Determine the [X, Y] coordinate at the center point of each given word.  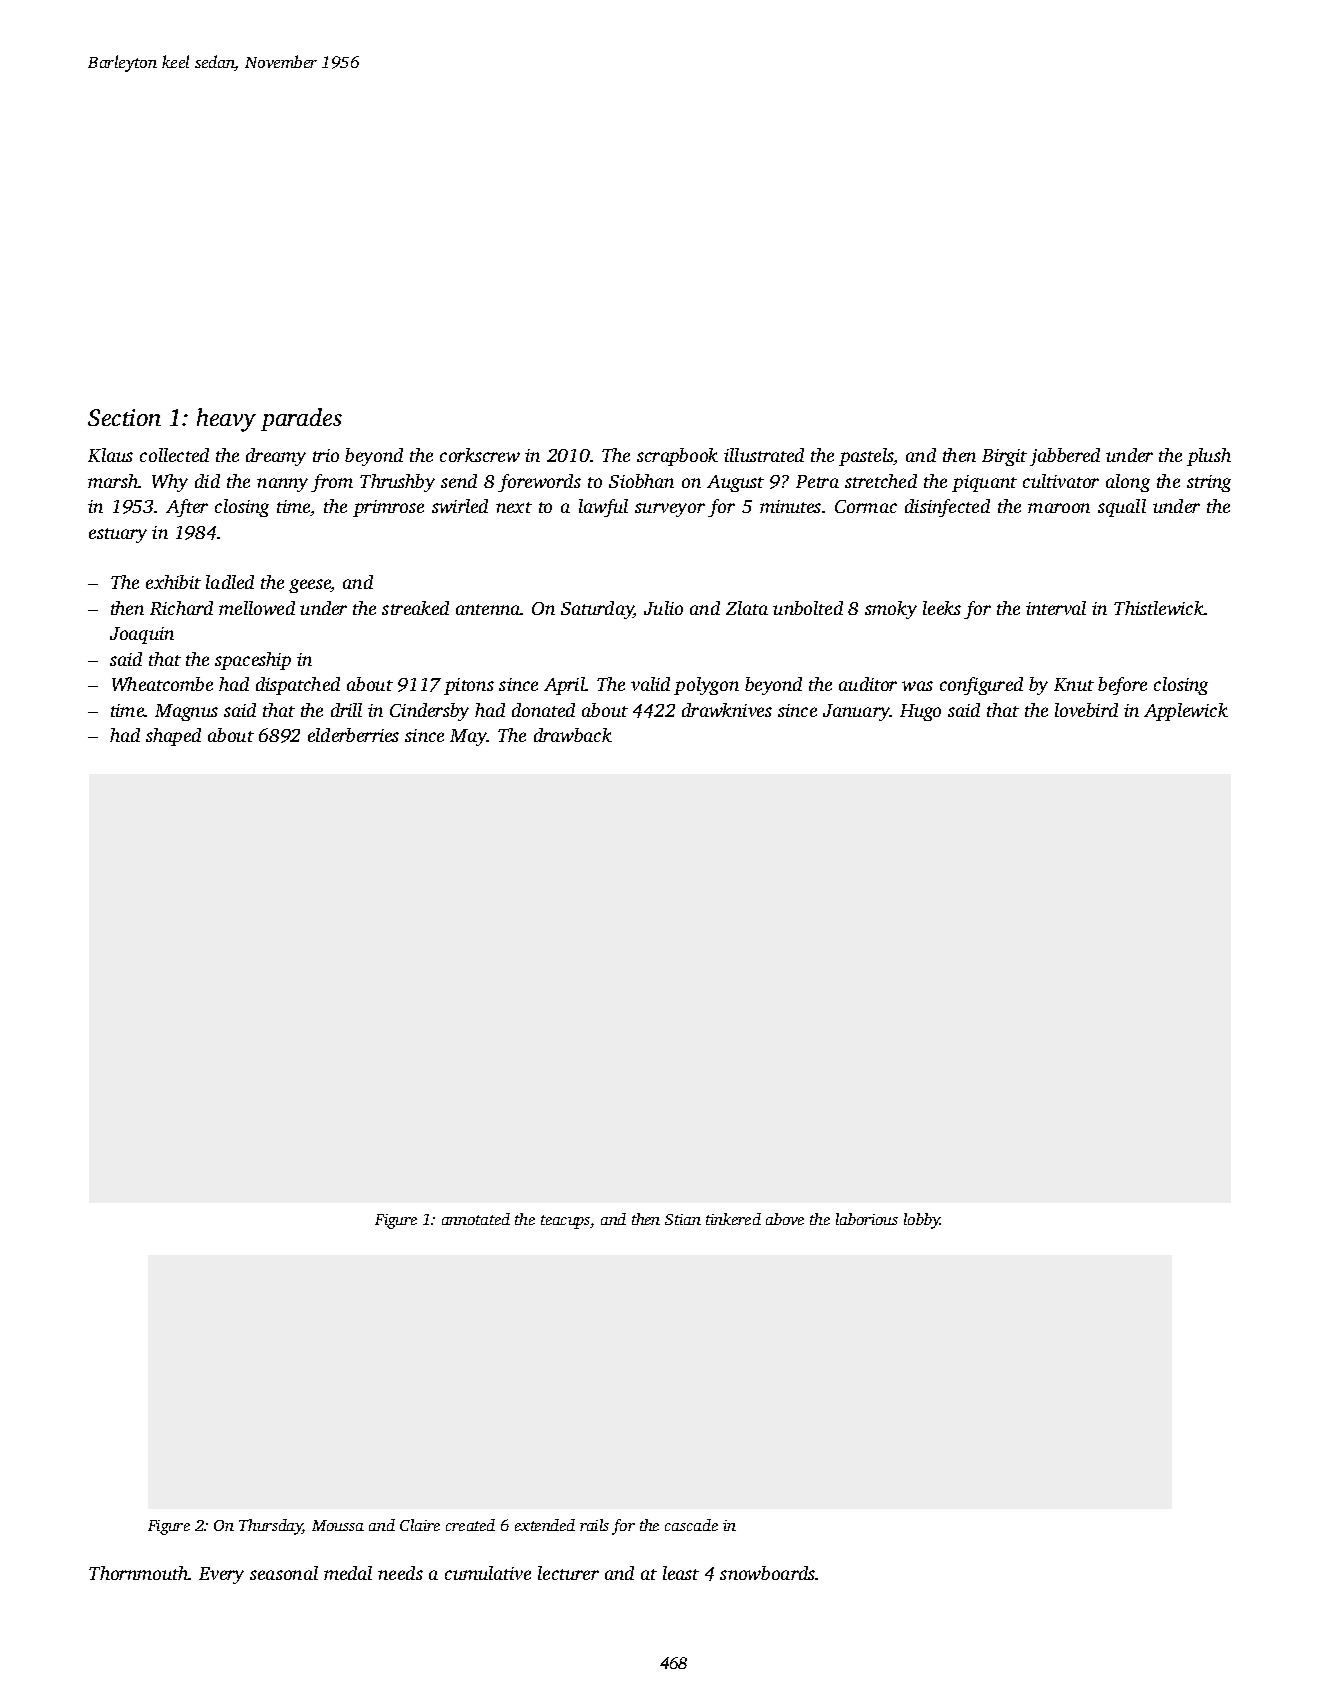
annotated [476, 1219]
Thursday [271, 1527]
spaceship [253, 661]
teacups [565, 1222]
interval [1056, 608]
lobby [922, 1221]
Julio [663, 608]
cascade [691, 1525]
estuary [118, 535]
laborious [867, 1219]
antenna [488, 609]
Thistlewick [1159, 608]
